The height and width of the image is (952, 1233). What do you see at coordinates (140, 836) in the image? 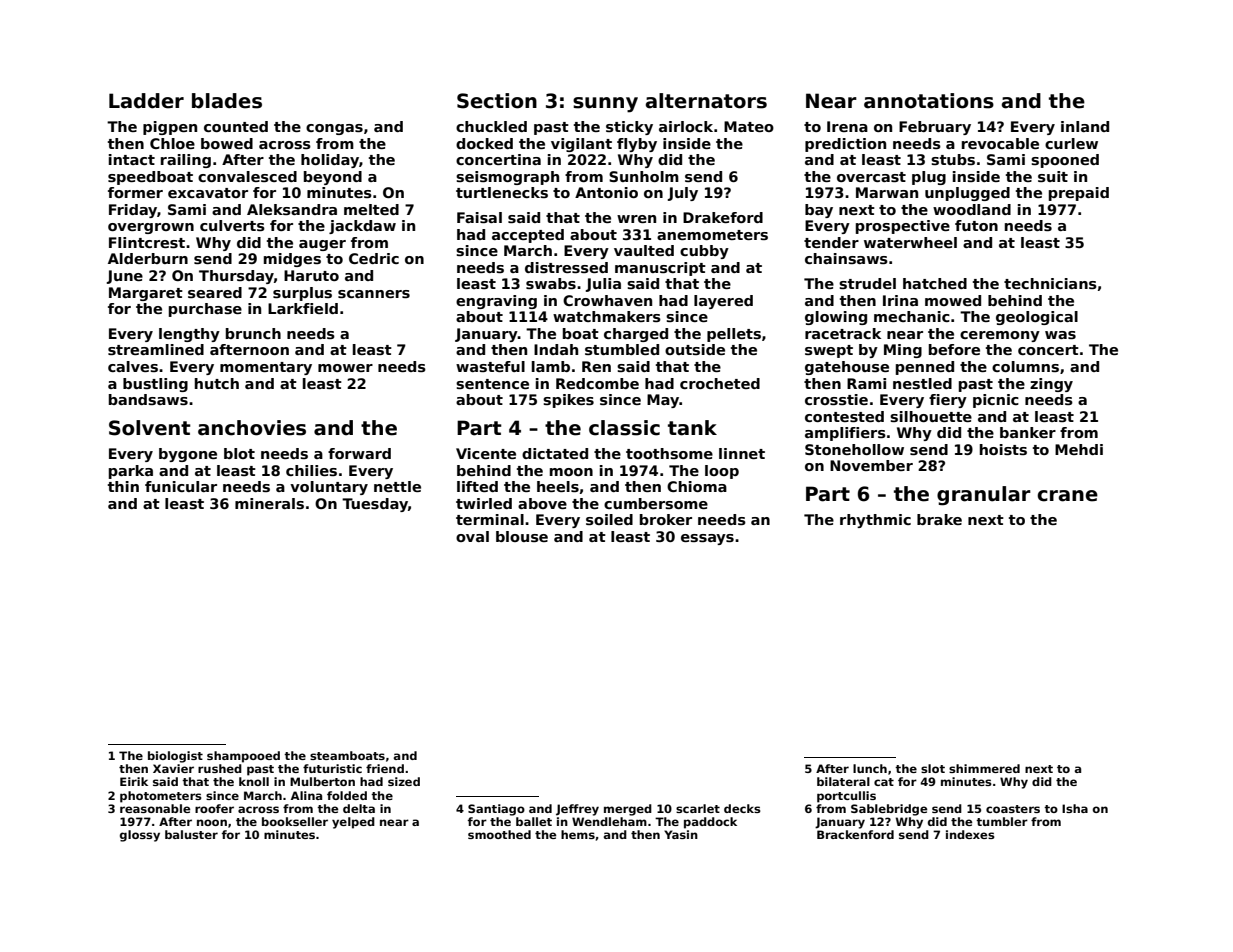
I see `glossy` at bounding box center [140, 836].
